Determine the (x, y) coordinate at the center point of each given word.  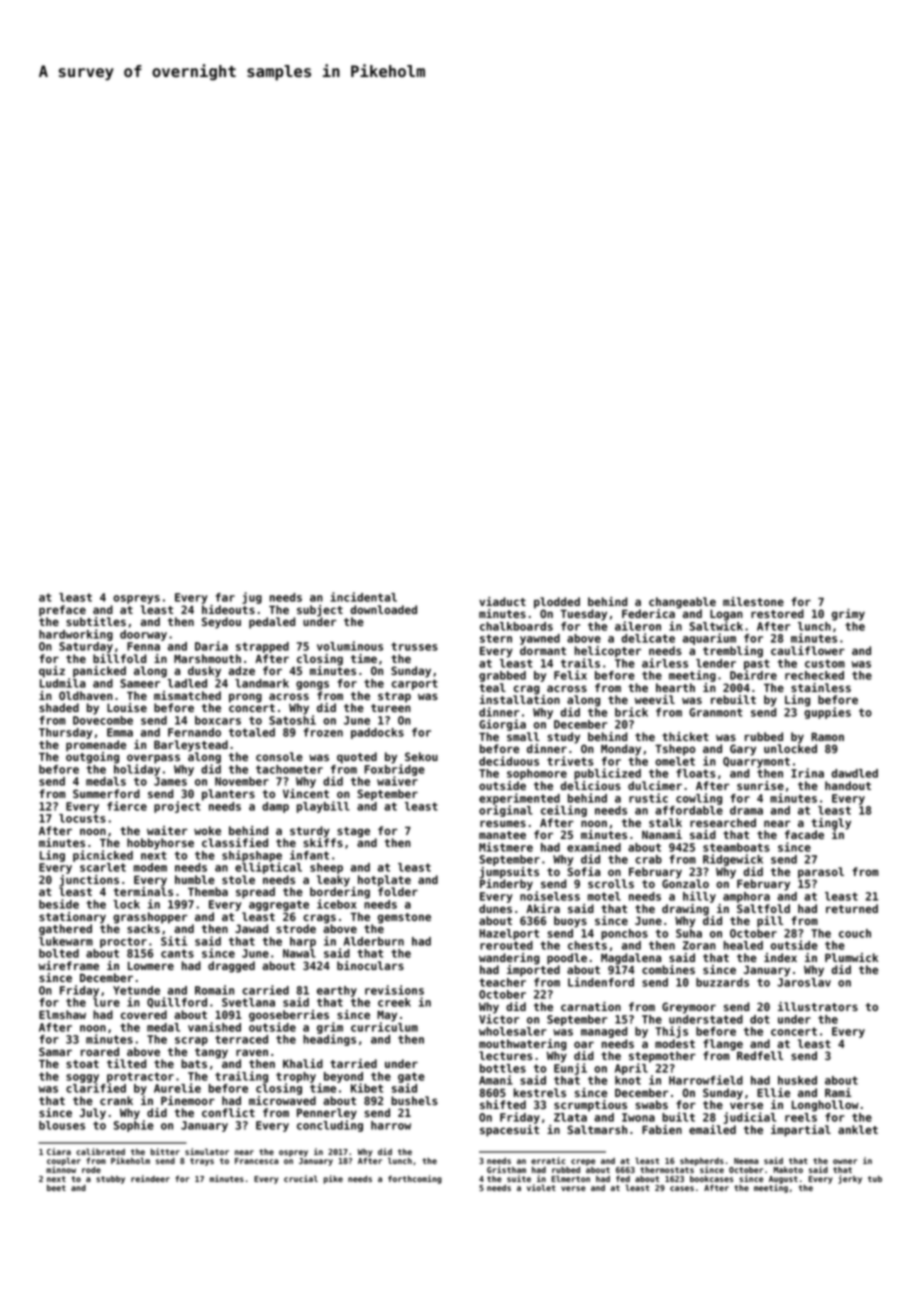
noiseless (550, 896)
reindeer (150, 1178)
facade (804, 834)
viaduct (502, 601)
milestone (753, 601)
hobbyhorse (160, 844)
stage (353, 832)
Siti (174, 941)
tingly (831, 824)
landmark (262, 683)
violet (541, 1187)
